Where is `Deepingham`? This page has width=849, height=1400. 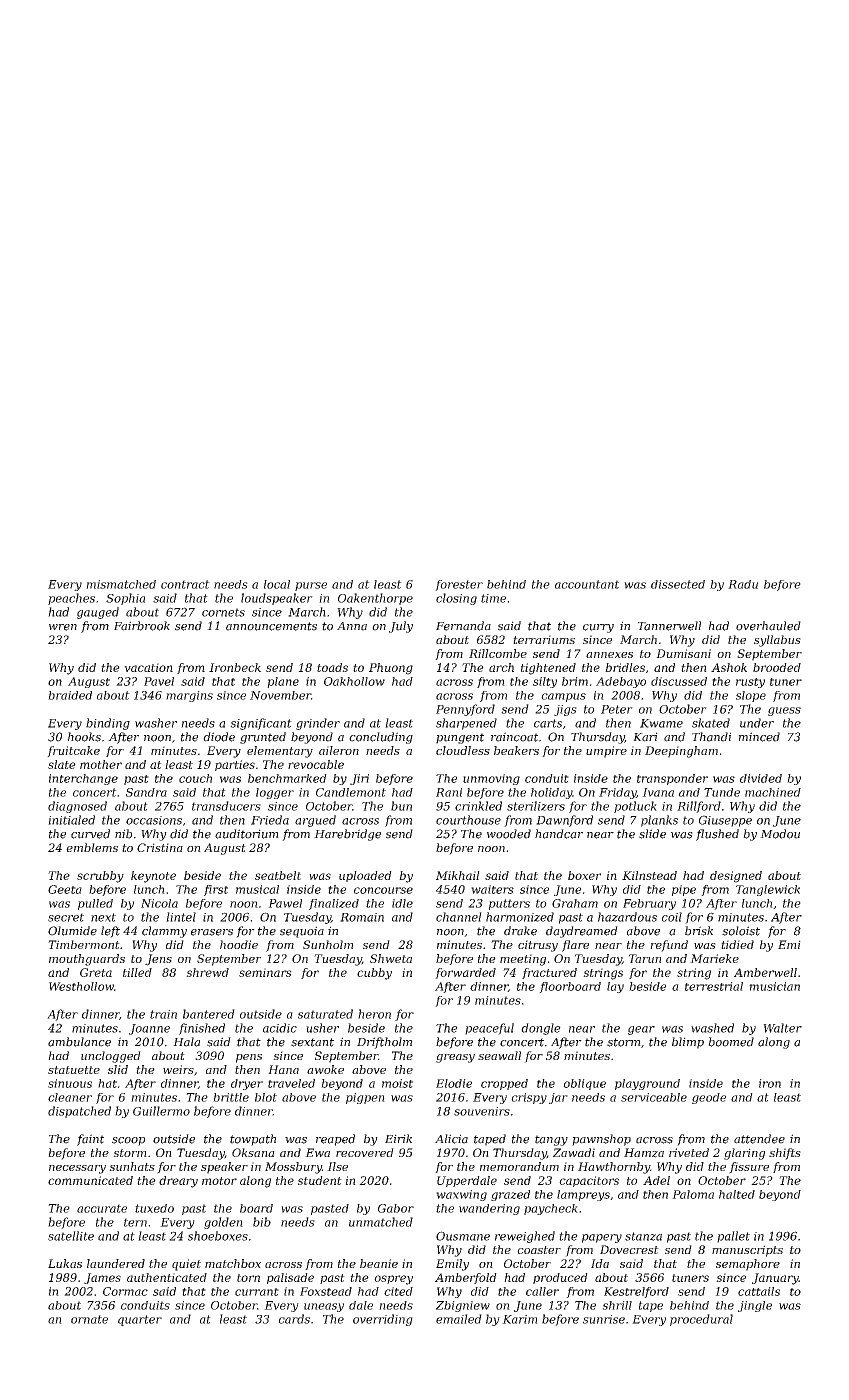 Deepingham is located at coordinates (681, 752).
